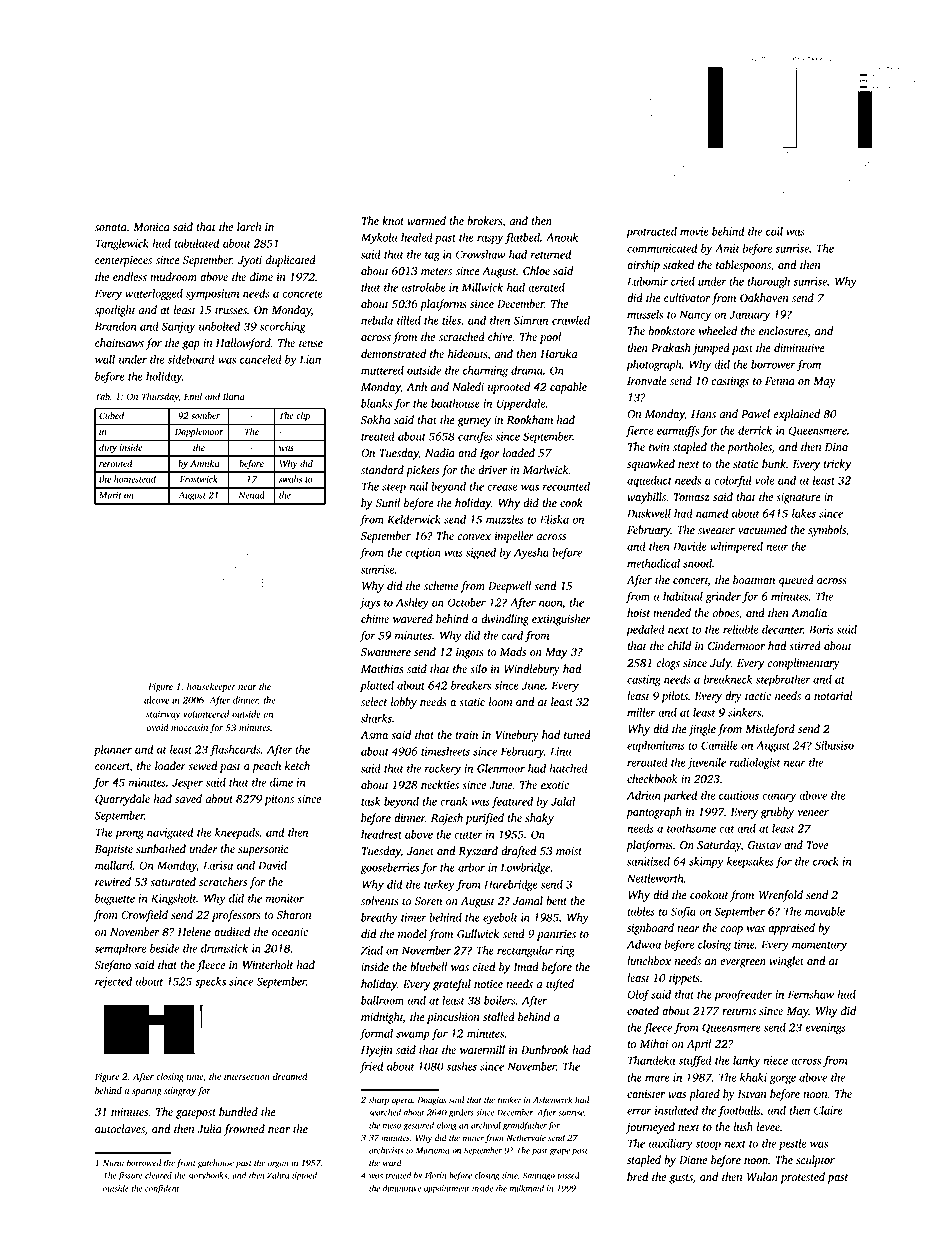 The image size is (952, 1233). Describe the element at coordinates (556, 901) in the screenshot. I see `bent` at that location.
